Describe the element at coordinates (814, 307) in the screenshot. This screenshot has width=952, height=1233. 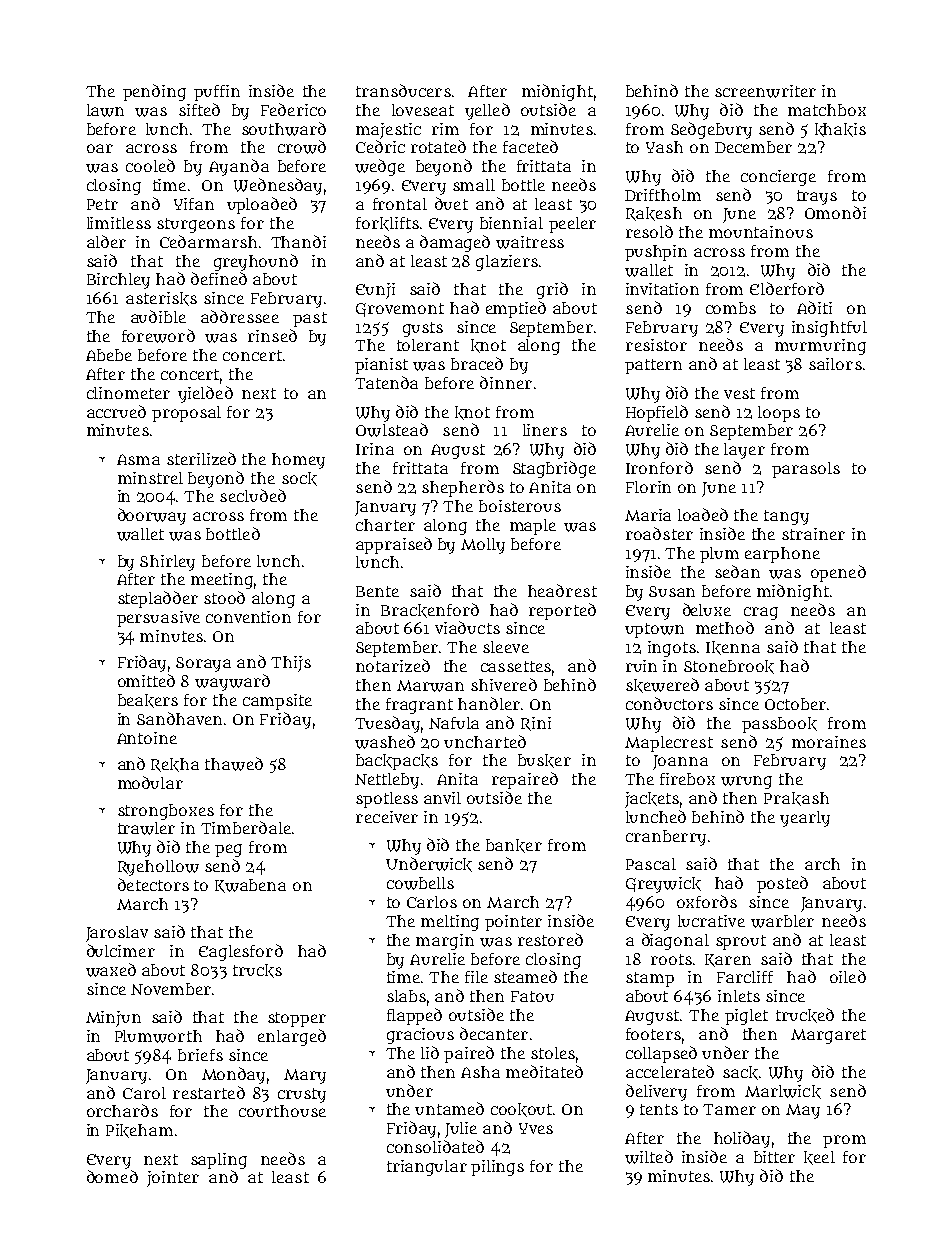
I see `Aditi` at that location.
